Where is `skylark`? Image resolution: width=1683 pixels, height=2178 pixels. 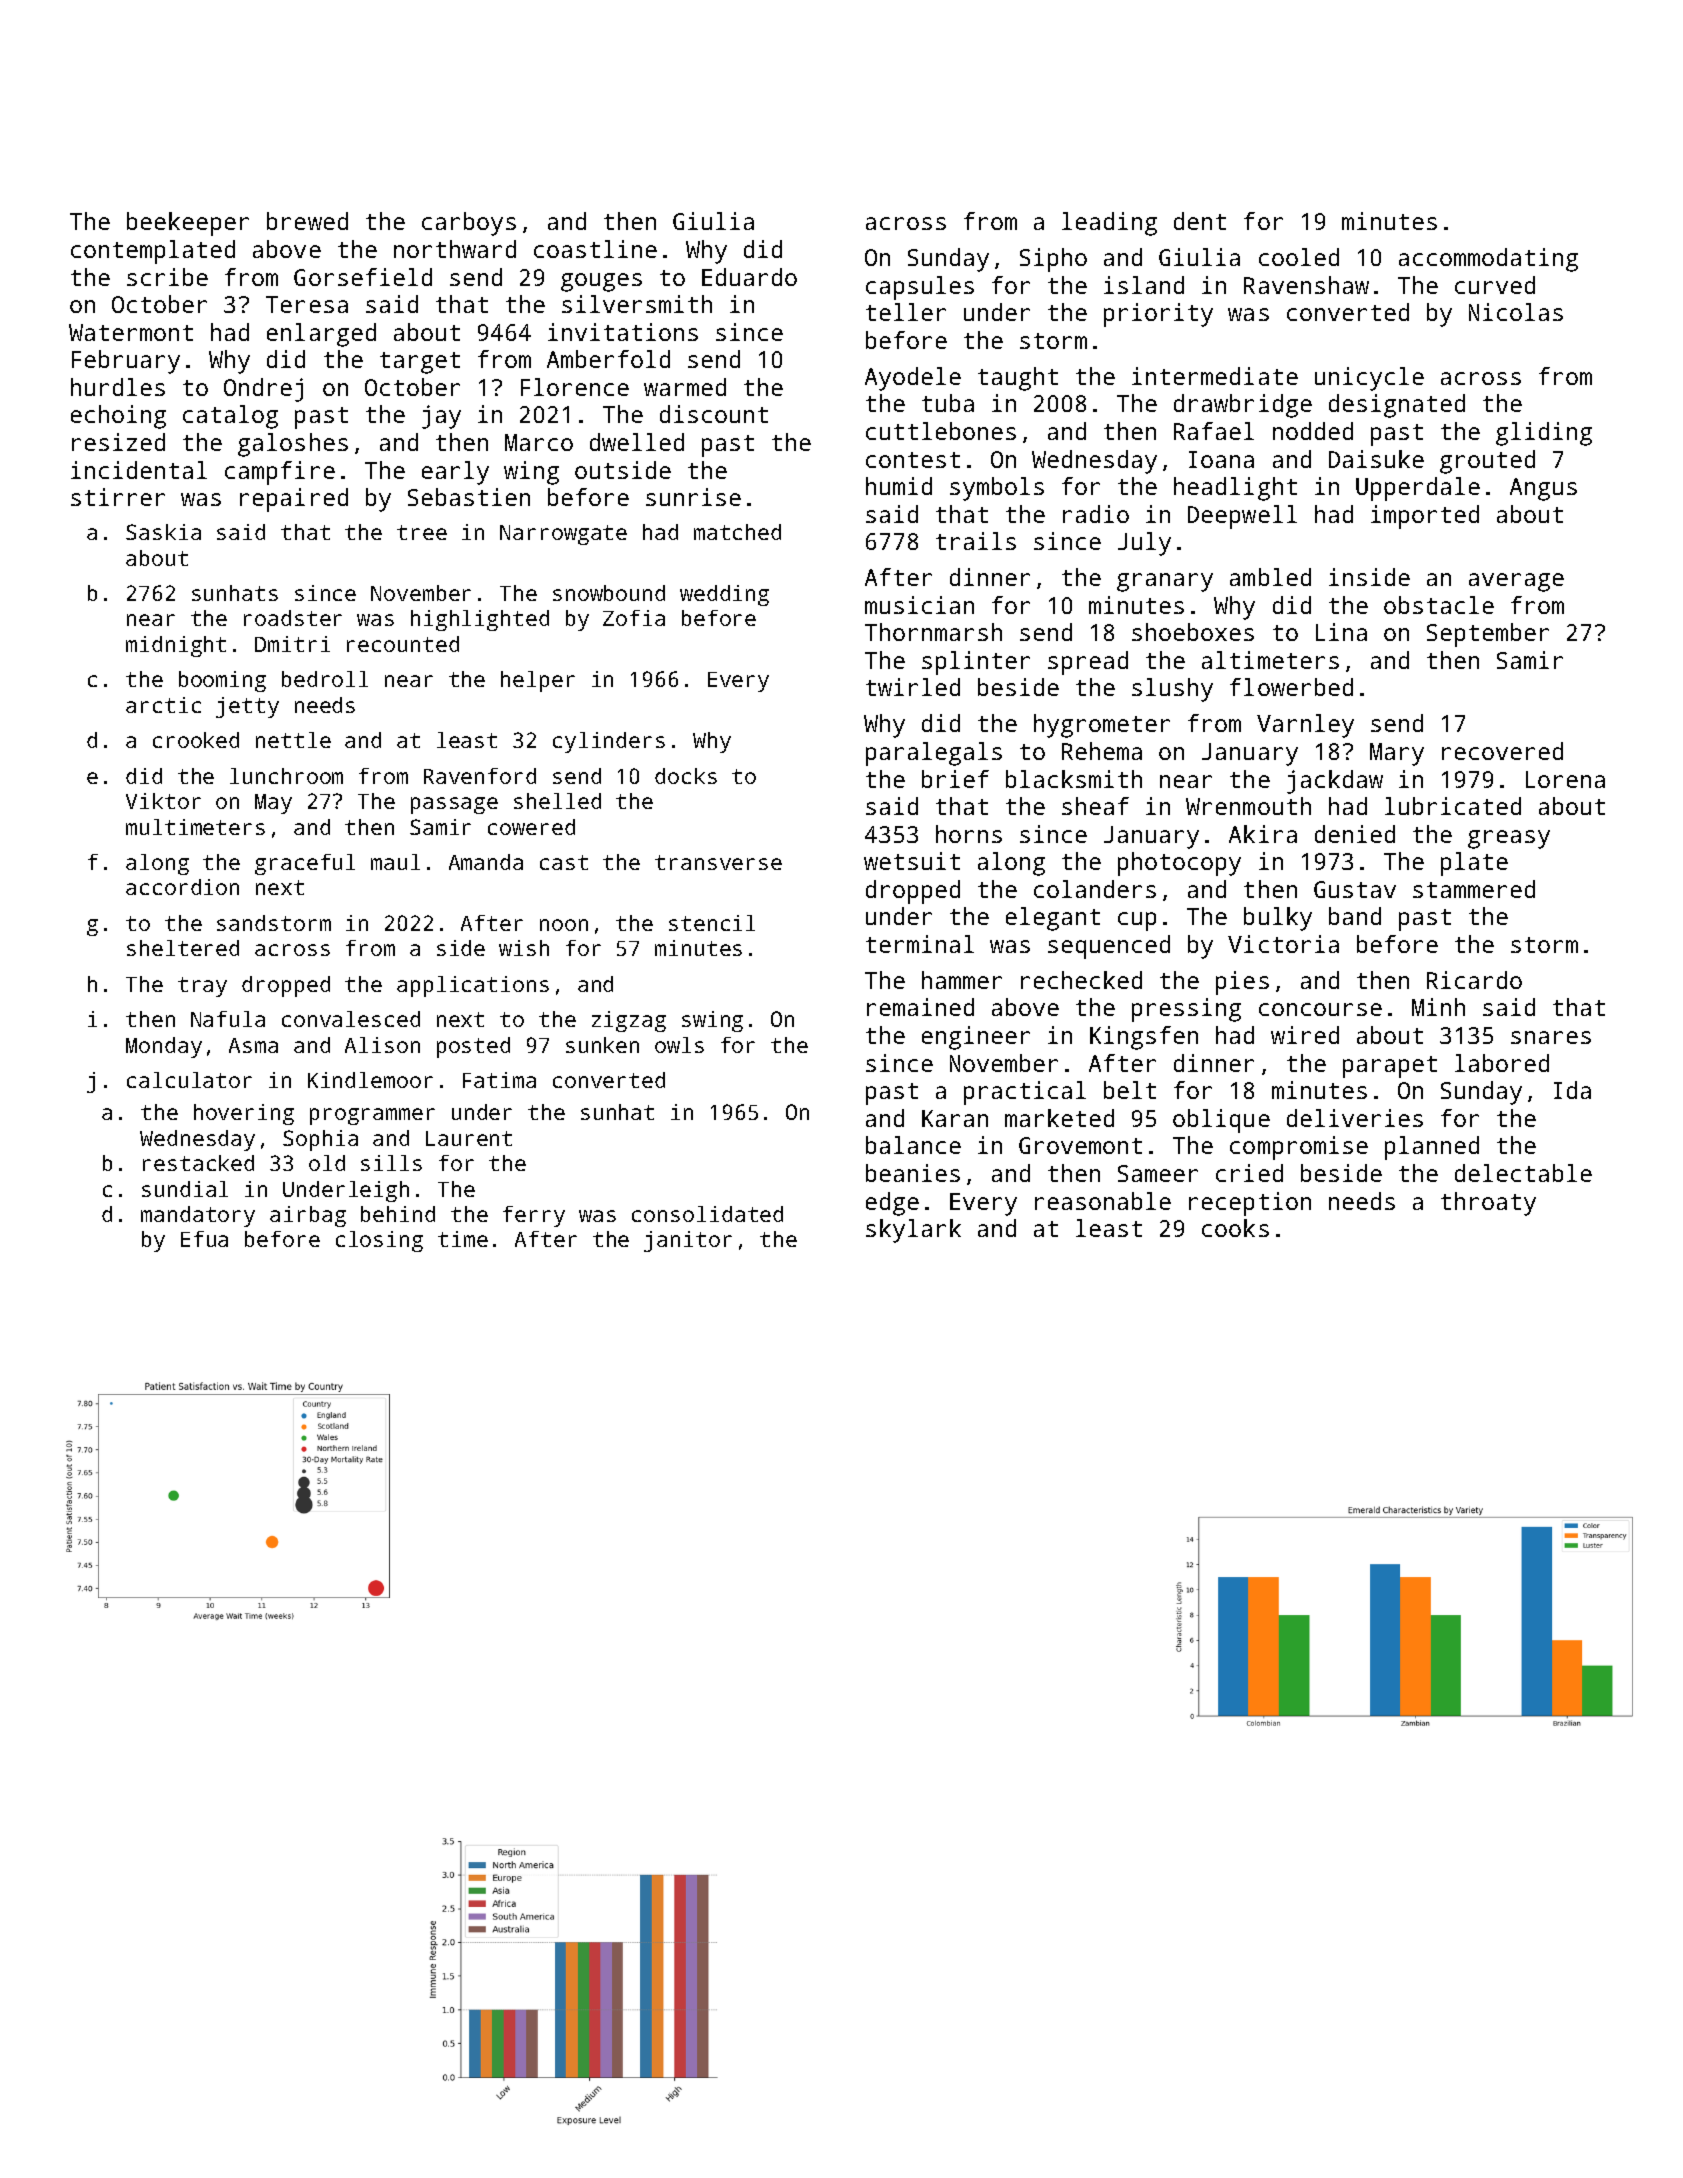 skylark is located at coordinates (913, 1231).
